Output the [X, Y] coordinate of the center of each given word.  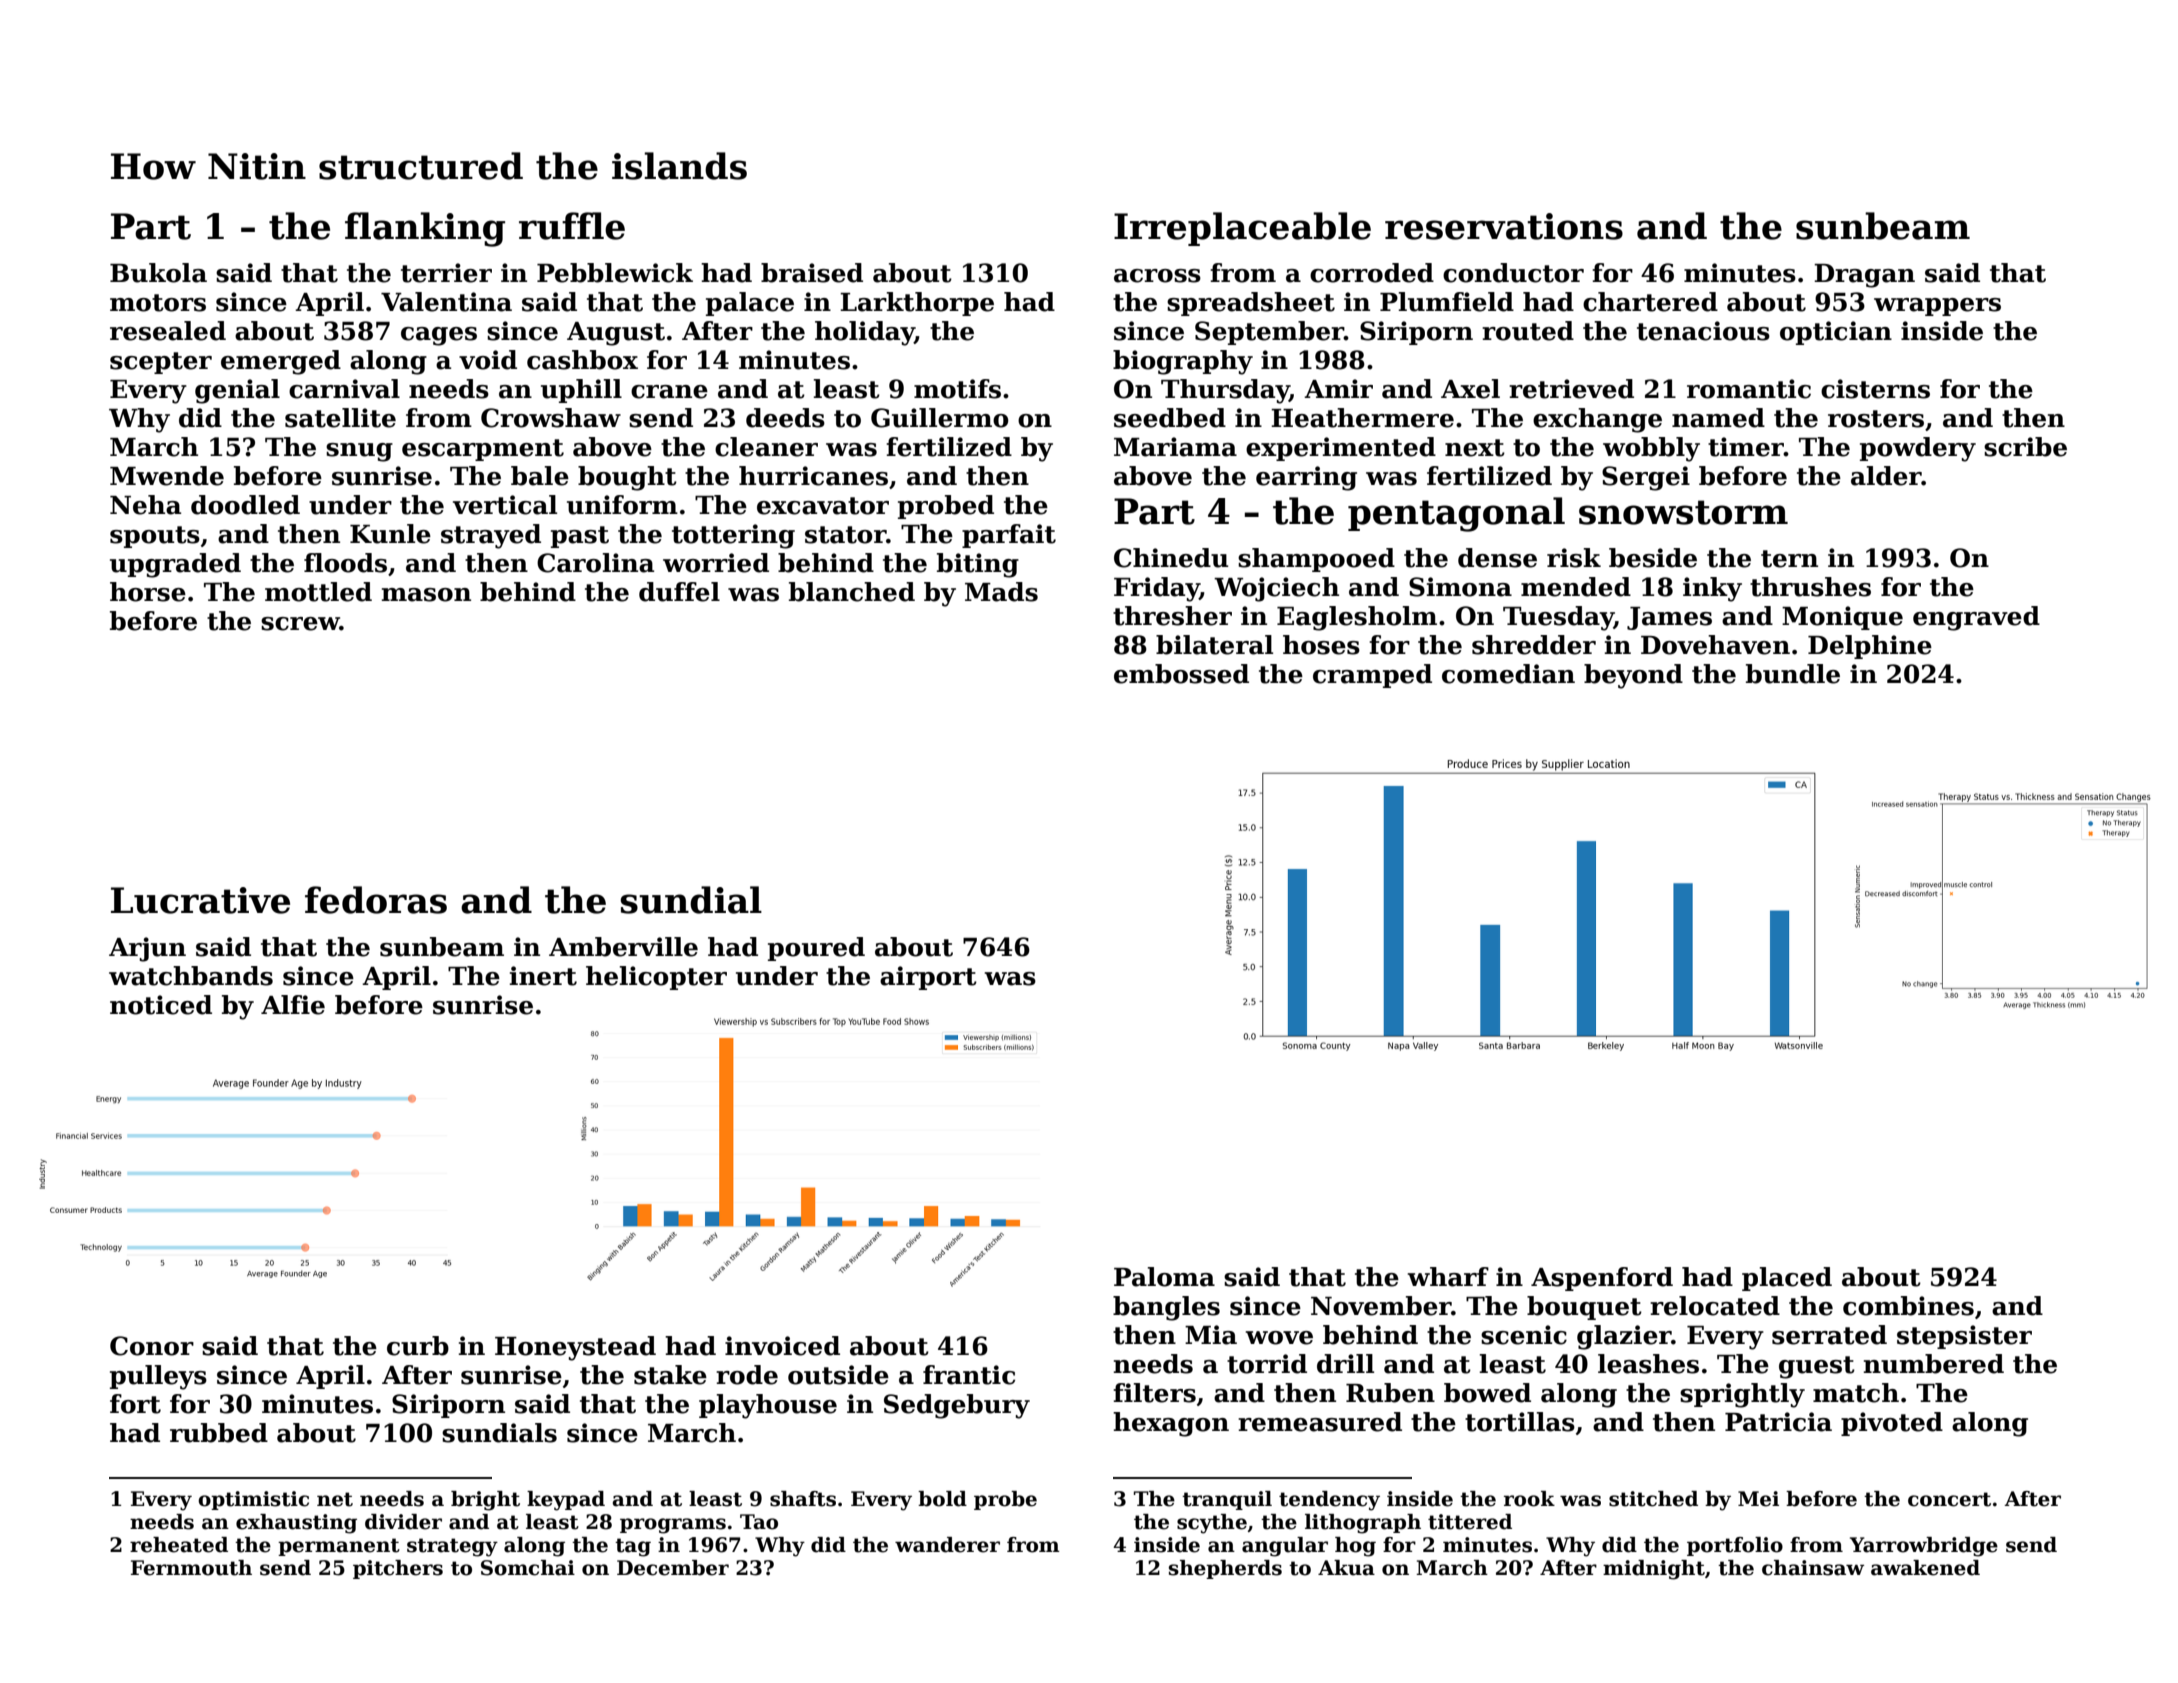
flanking [425, 229]
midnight [1654, 1570]
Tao [759, 1522]
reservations [1504, 226]
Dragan [1864, 276]
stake [670, 1375]
